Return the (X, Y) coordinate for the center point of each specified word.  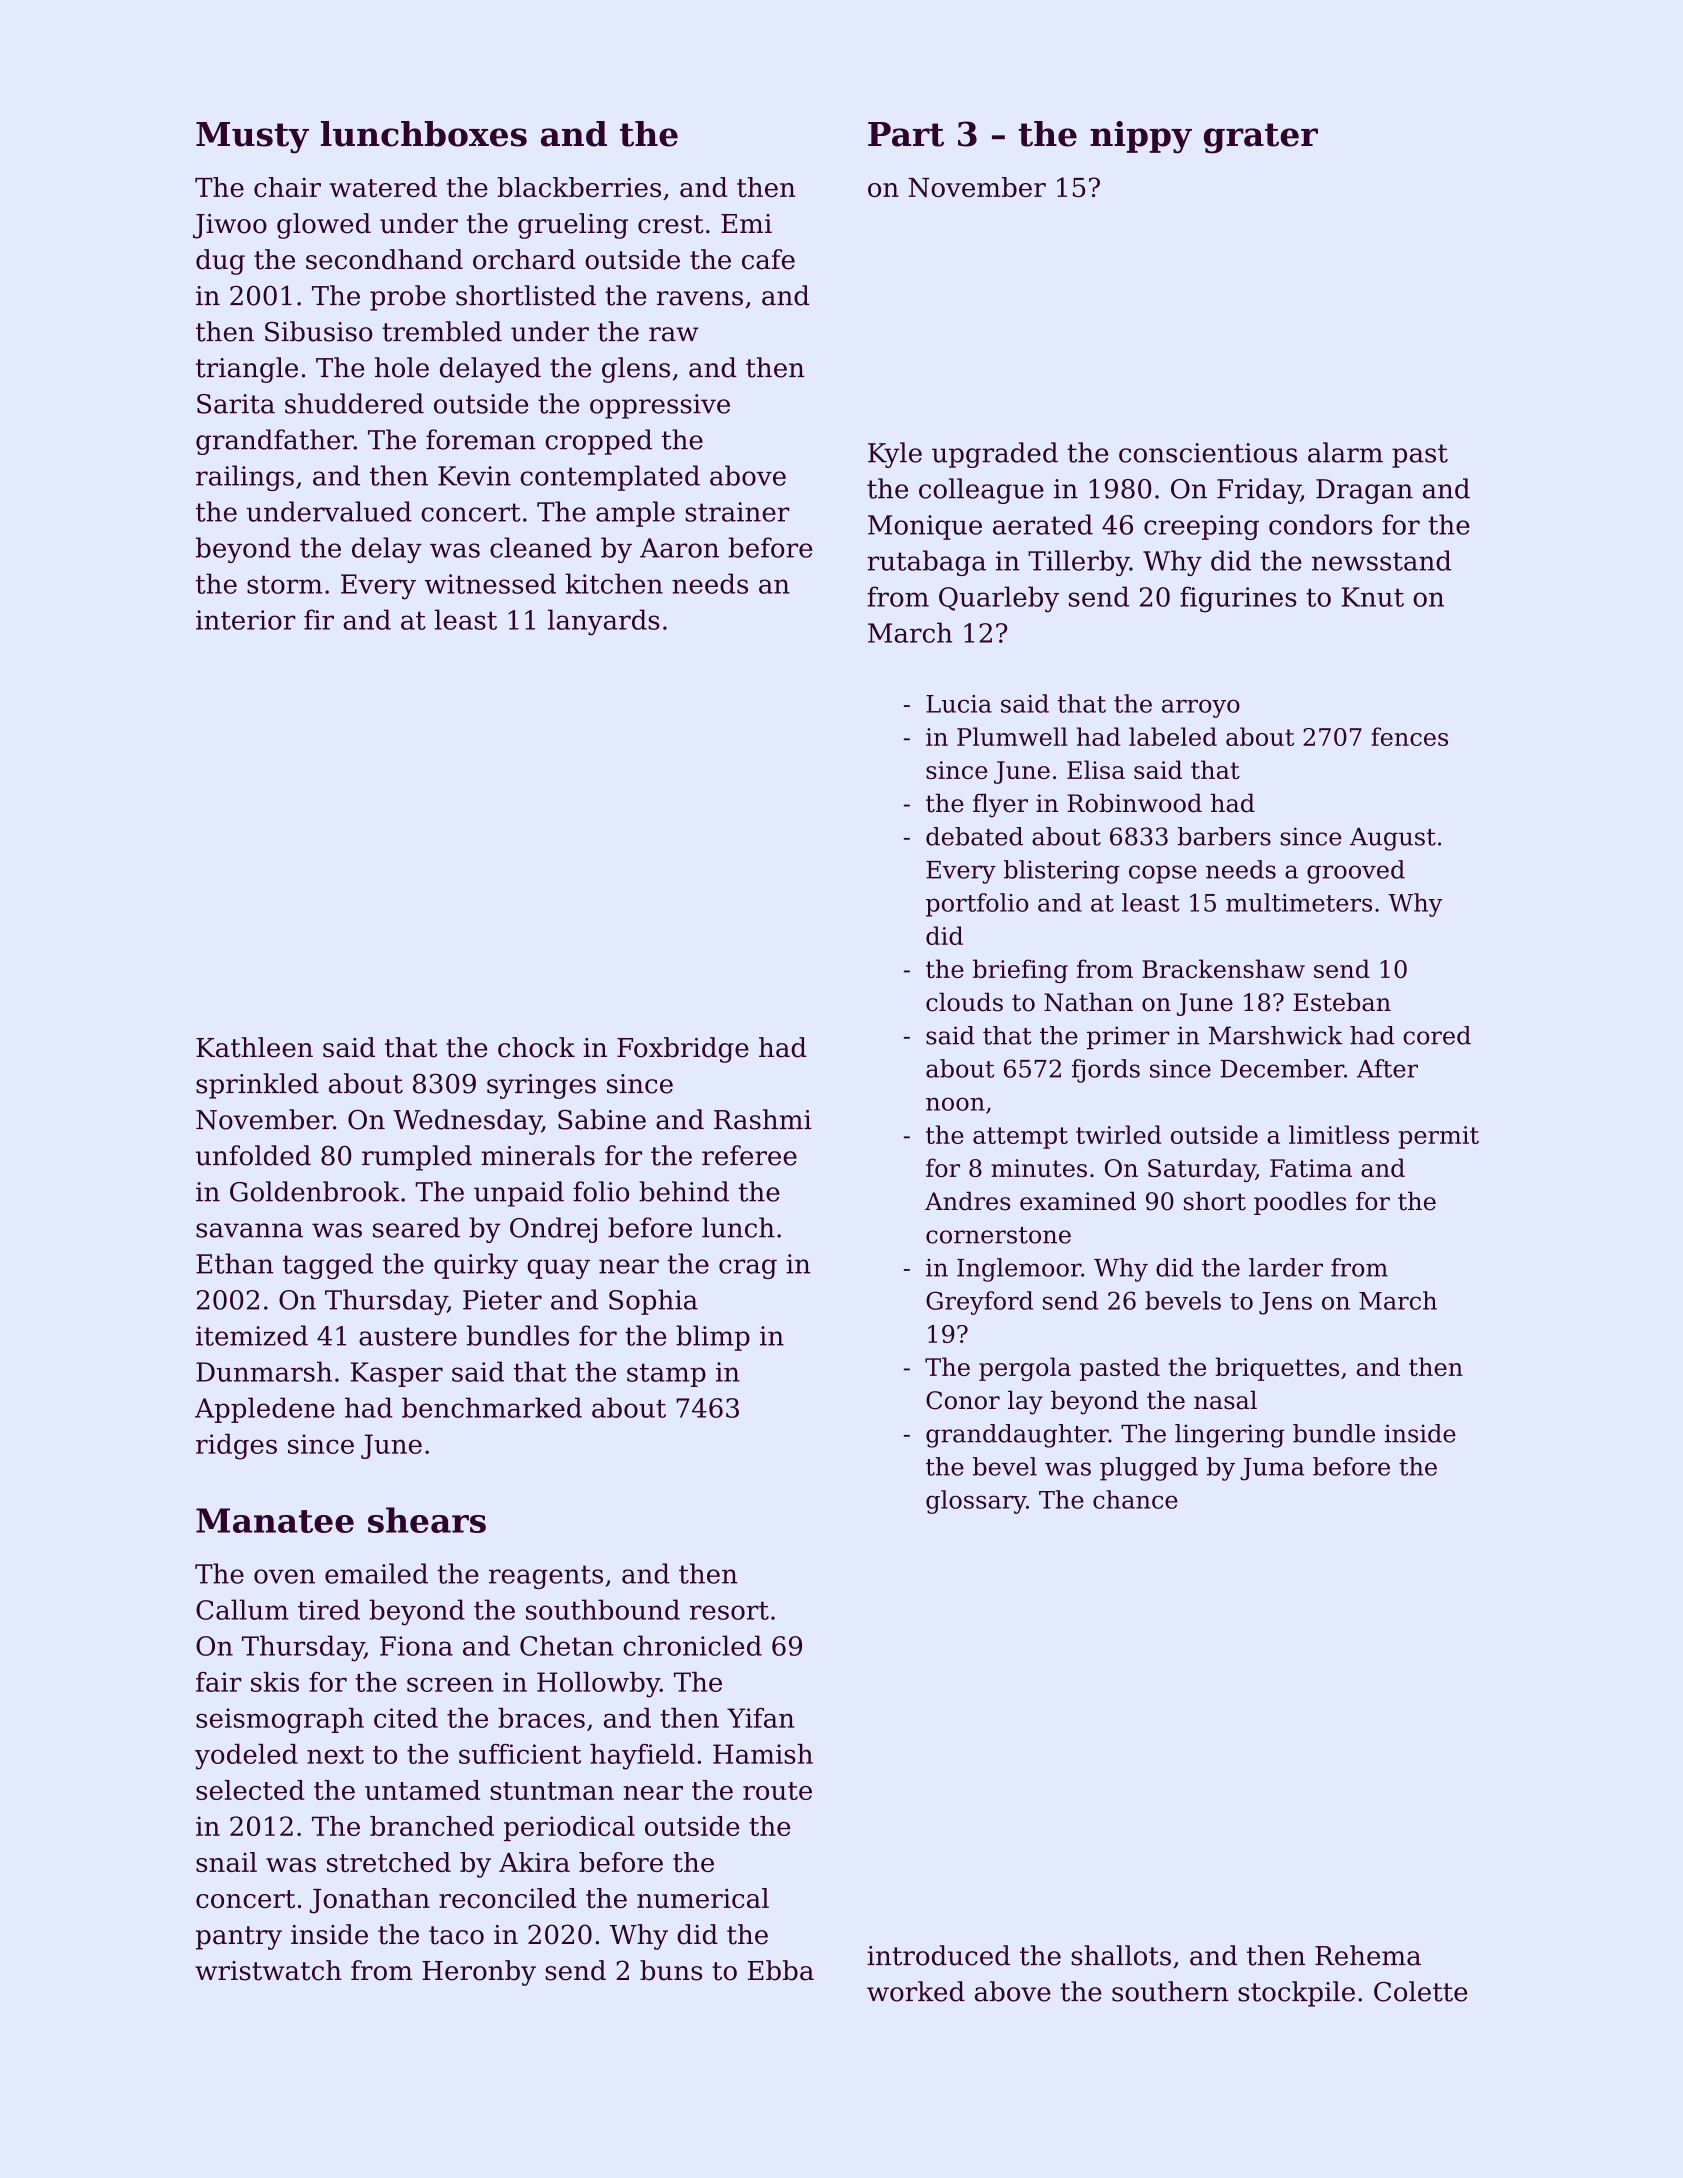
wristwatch (268, 1970)
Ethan (234, 1263)
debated (974, 836)
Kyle (895, 455)
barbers (1224, 836)
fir (319, 619)
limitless (1339, 1134)
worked (916, 1991)
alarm (1345, 452)
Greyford (979, 1303)
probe (408, 298)
